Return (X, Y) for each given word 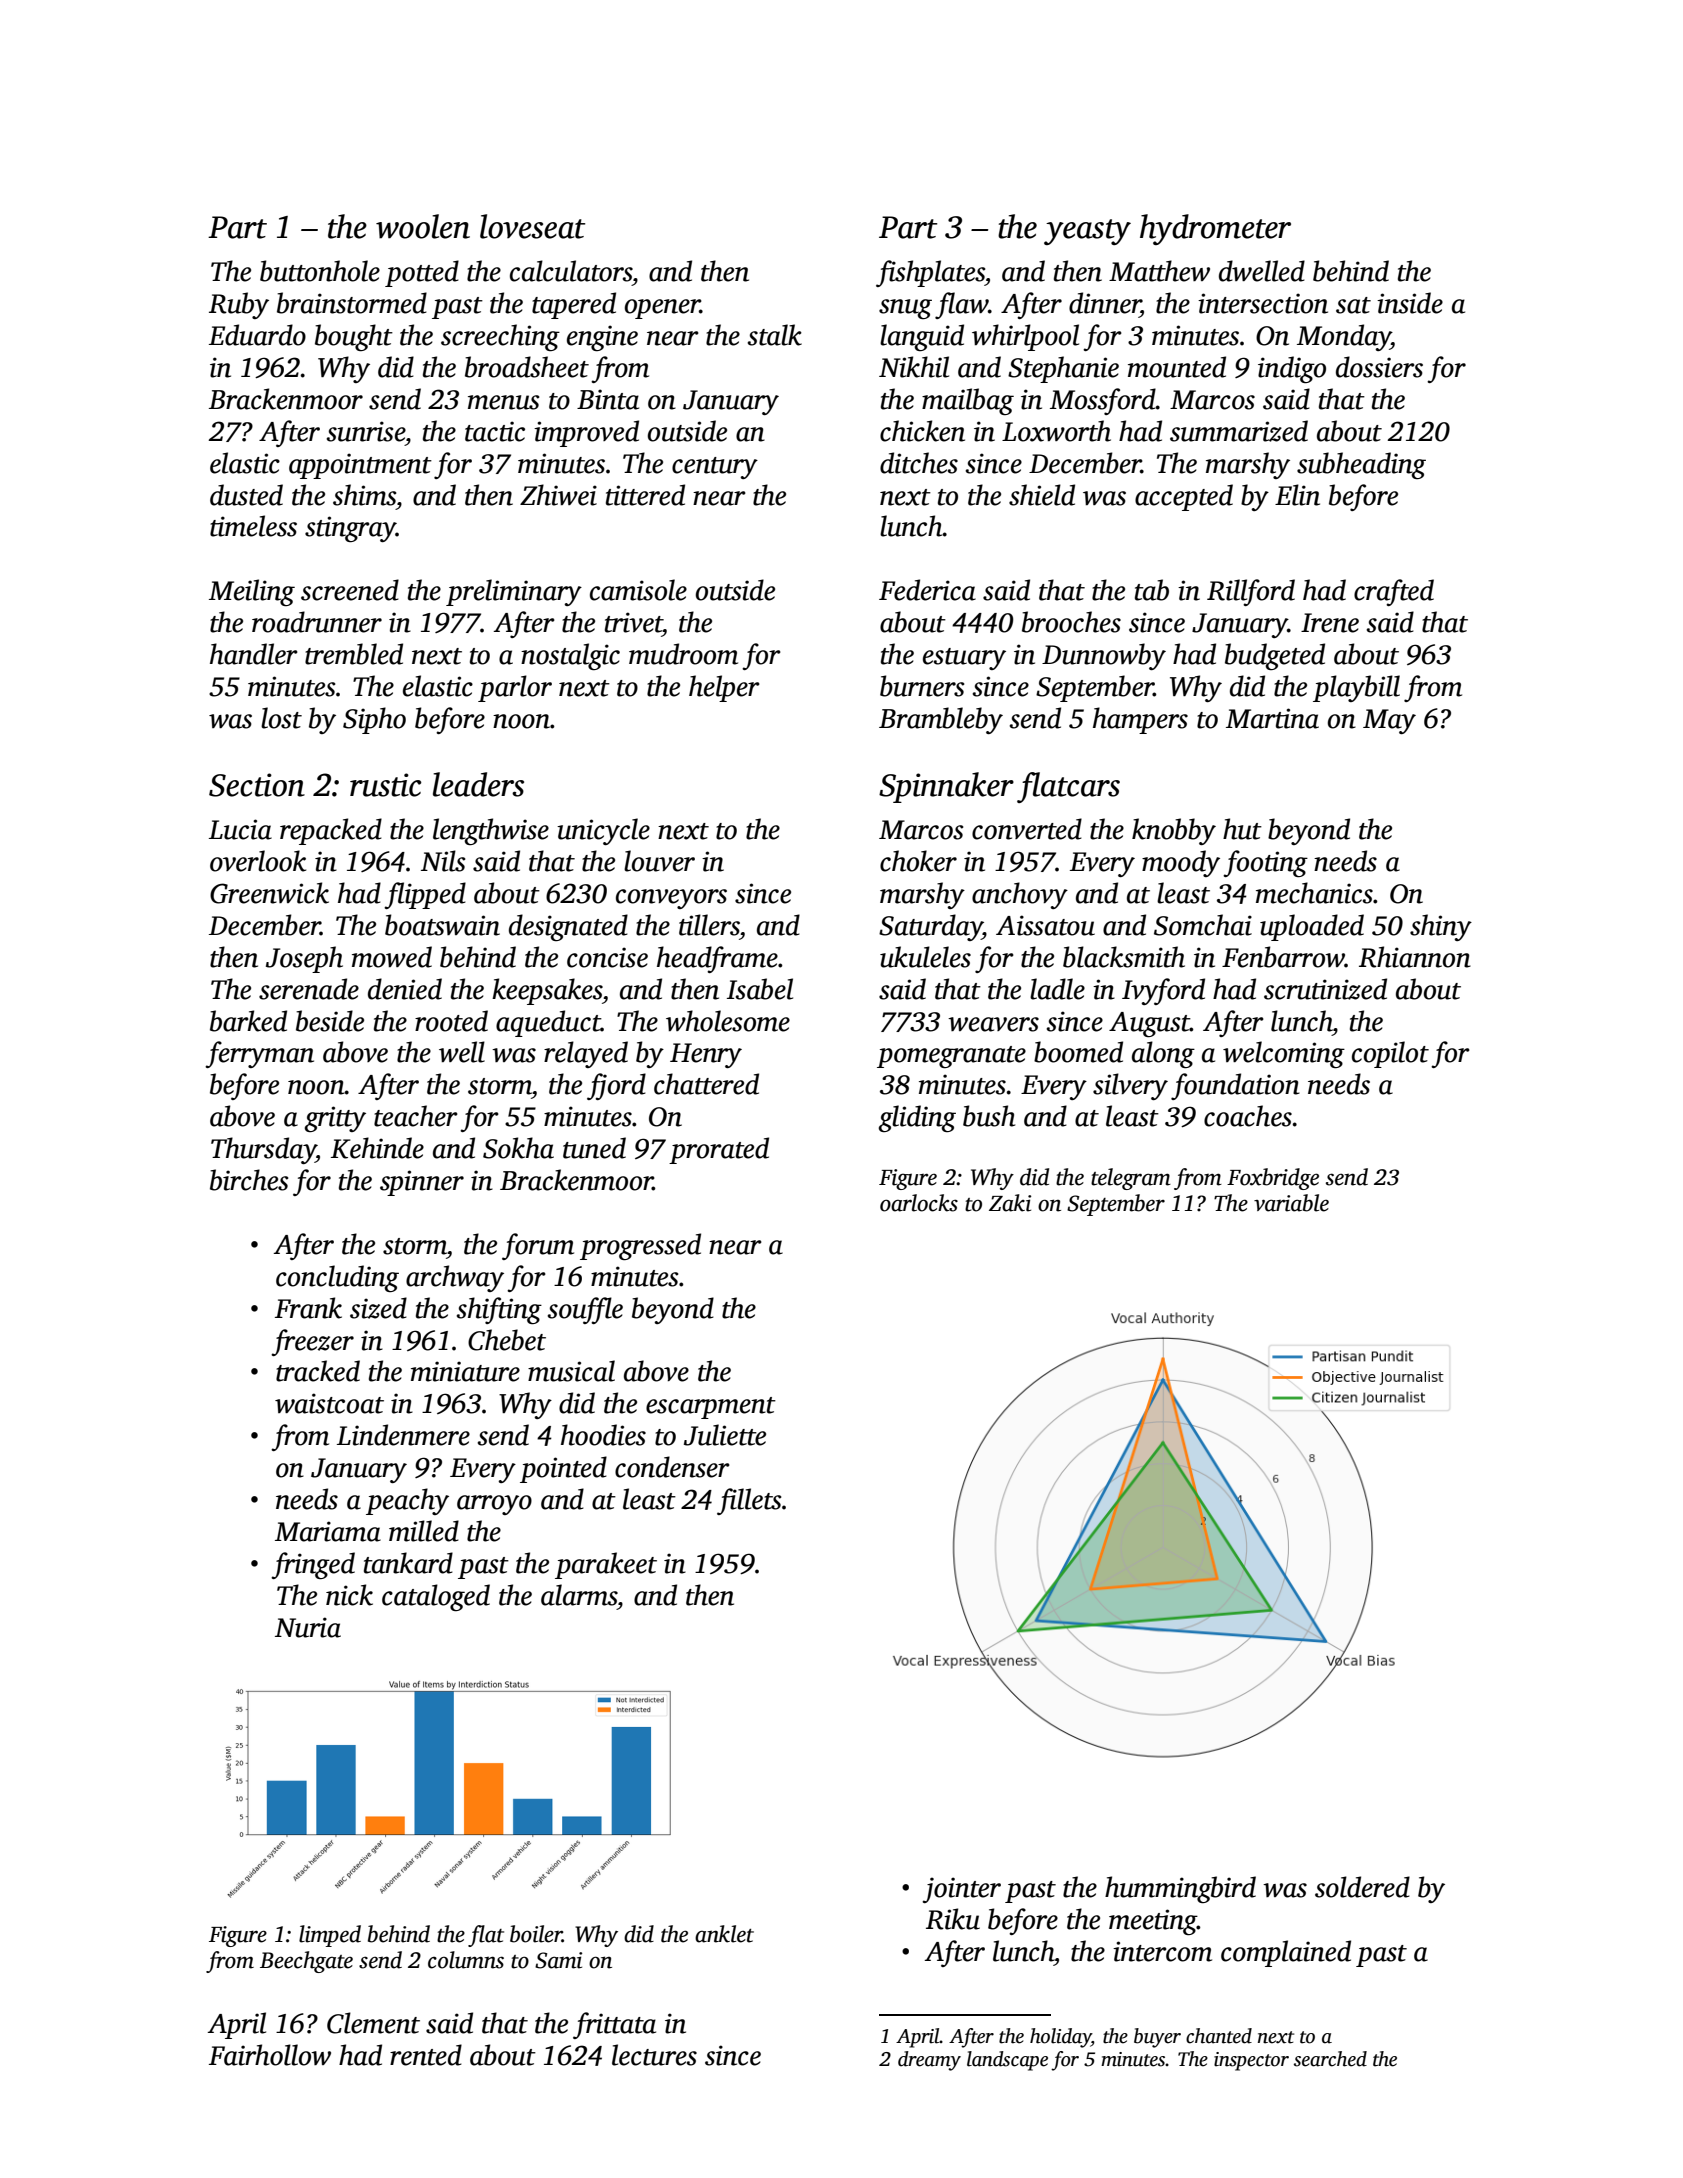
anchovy (1020, 895)
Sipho (374, 720)
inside (1410, 303)
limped (330, 1936)
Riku (953, 1919)
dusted (246, 495)
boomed (1078, 1052)
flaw (961, 305)
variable (1291, 1203)
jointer (962, 1890)
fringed (313, 1565)
